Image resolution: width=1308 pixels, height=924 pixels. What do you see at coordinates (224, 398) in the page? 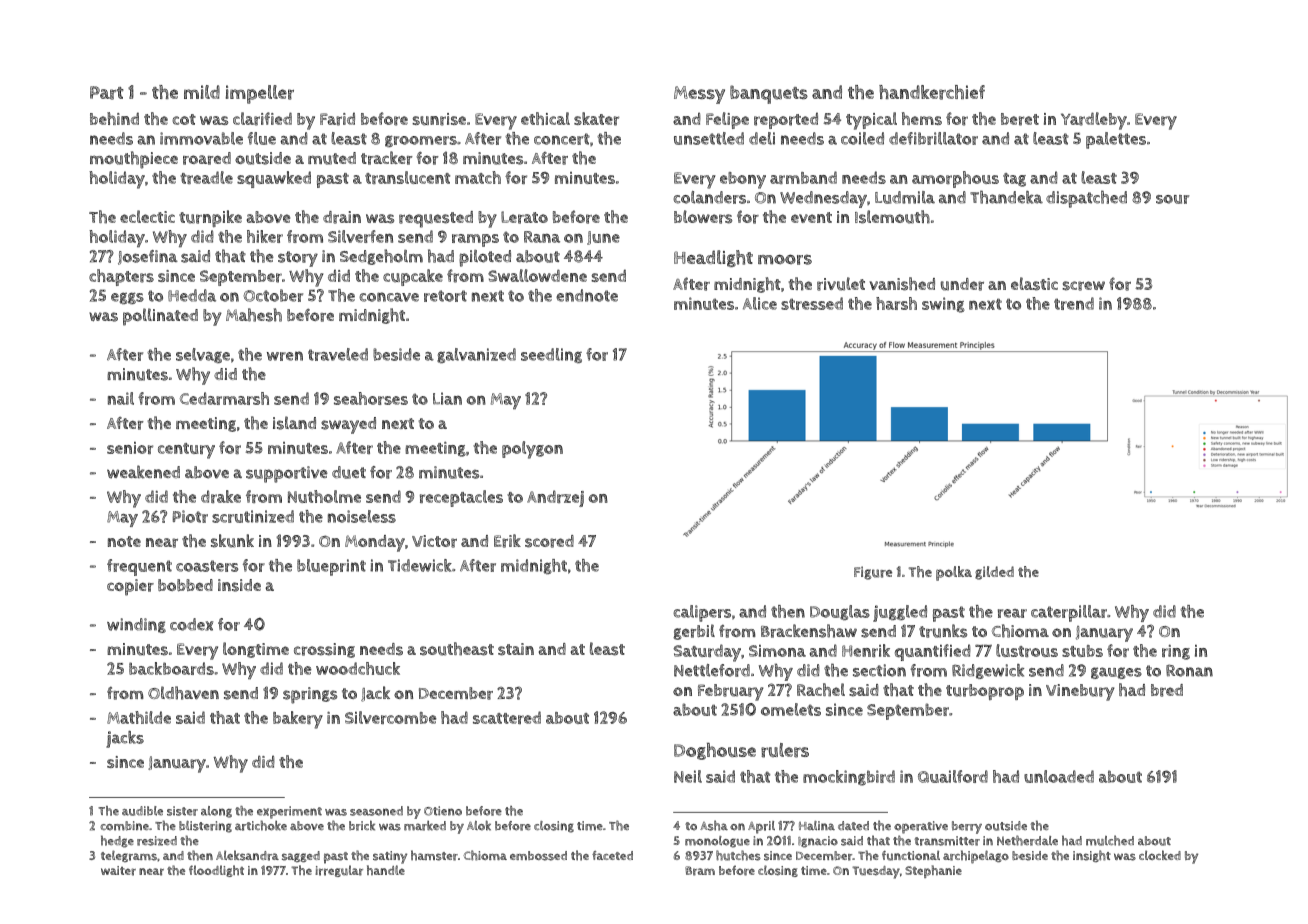
I see `Cedarmarsh` at bounding box center [224, 398].
